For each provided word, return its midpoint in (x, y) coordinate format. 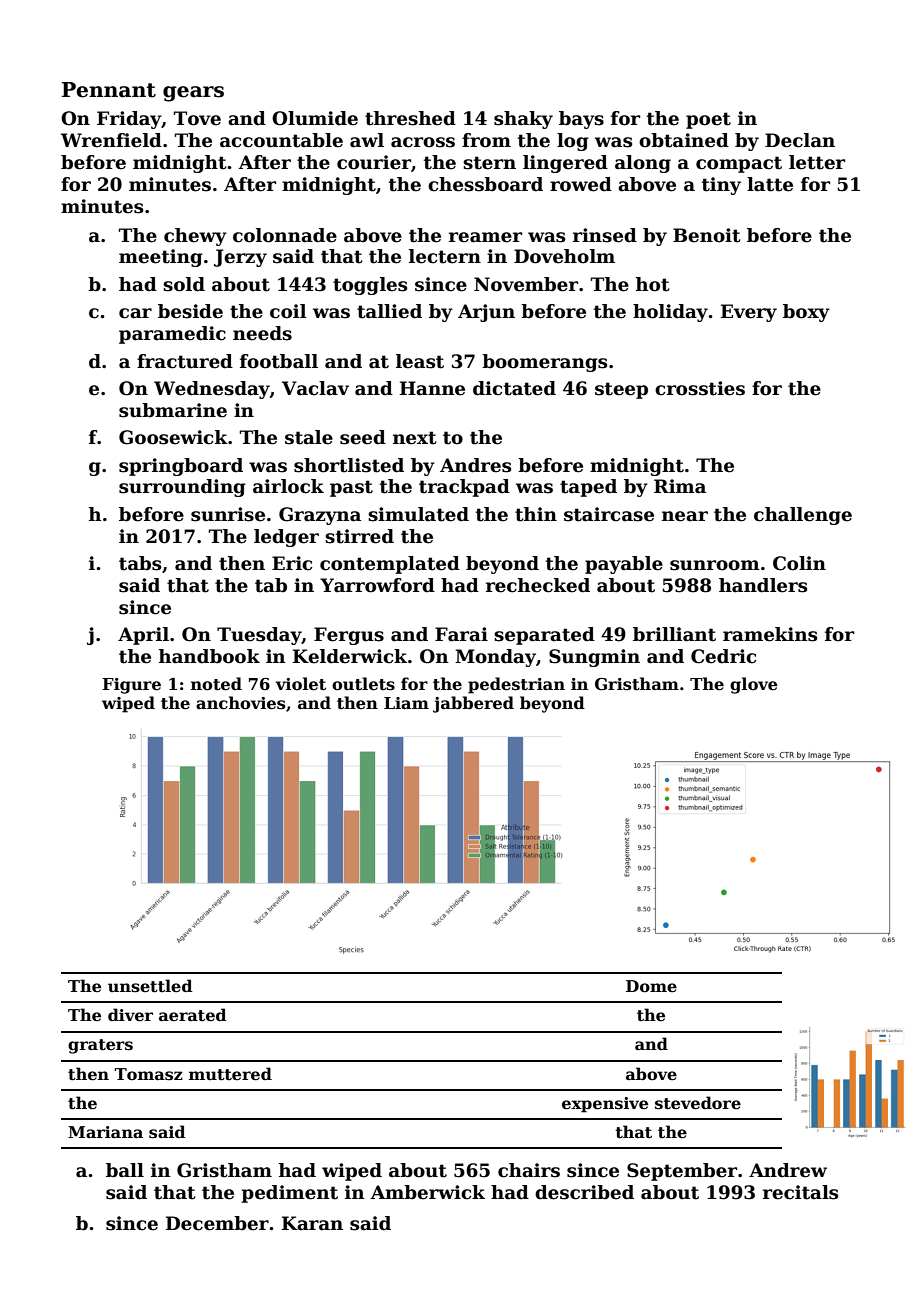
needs (262, 333)
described (584, 1192)
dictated (514, 388)
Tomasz (149, 1074)
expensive (605, 1105)
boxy (806, 313)
